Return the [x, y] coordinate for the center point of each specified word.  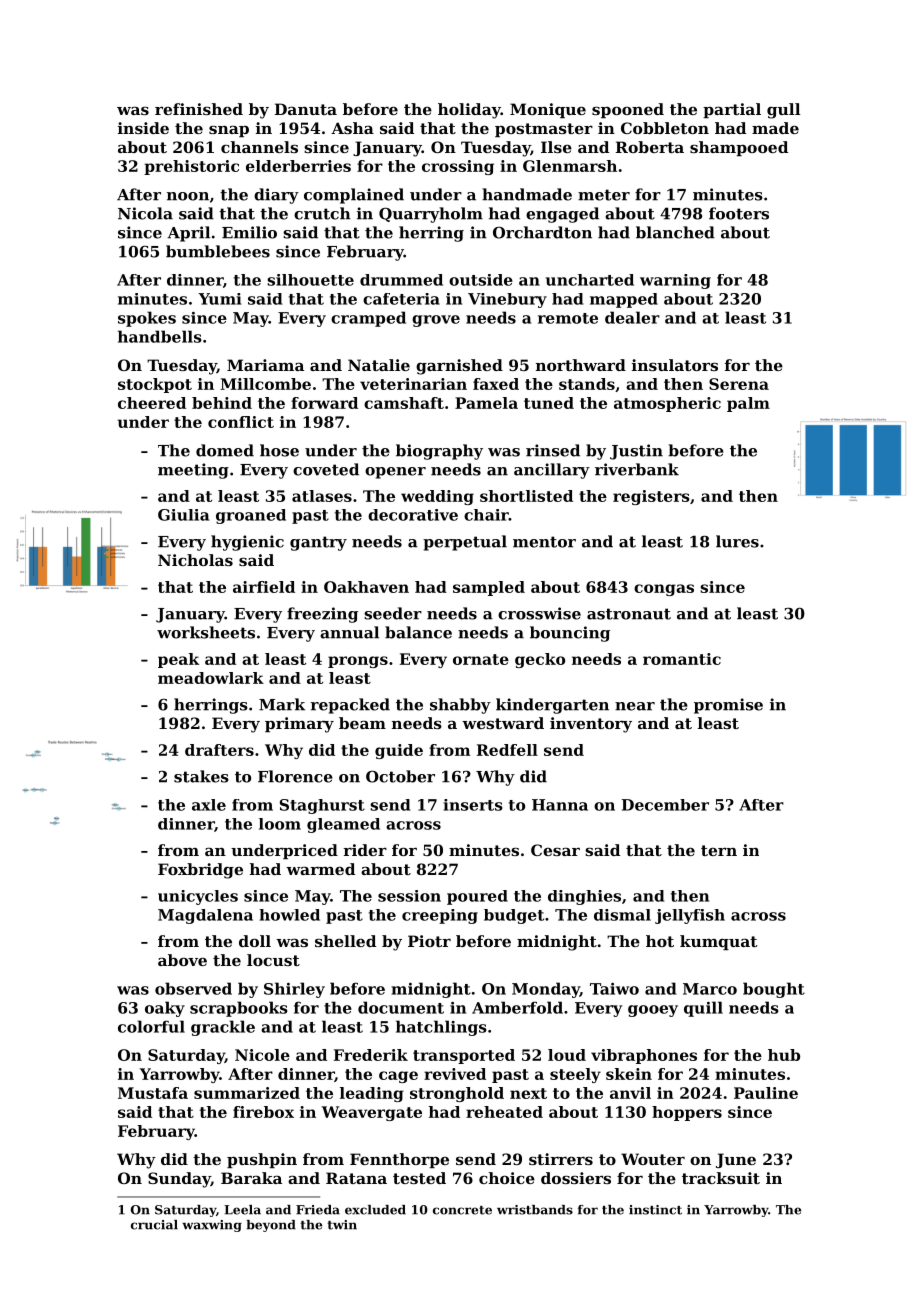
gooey [653, 1011]
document [401, 1007]
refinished [199, 109]
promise [728, 706]
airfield [264, 587]
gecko [540, 660]
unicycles [198, 897]
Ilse [556, 147]
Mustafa [153, 1093]
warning [675, 281]
